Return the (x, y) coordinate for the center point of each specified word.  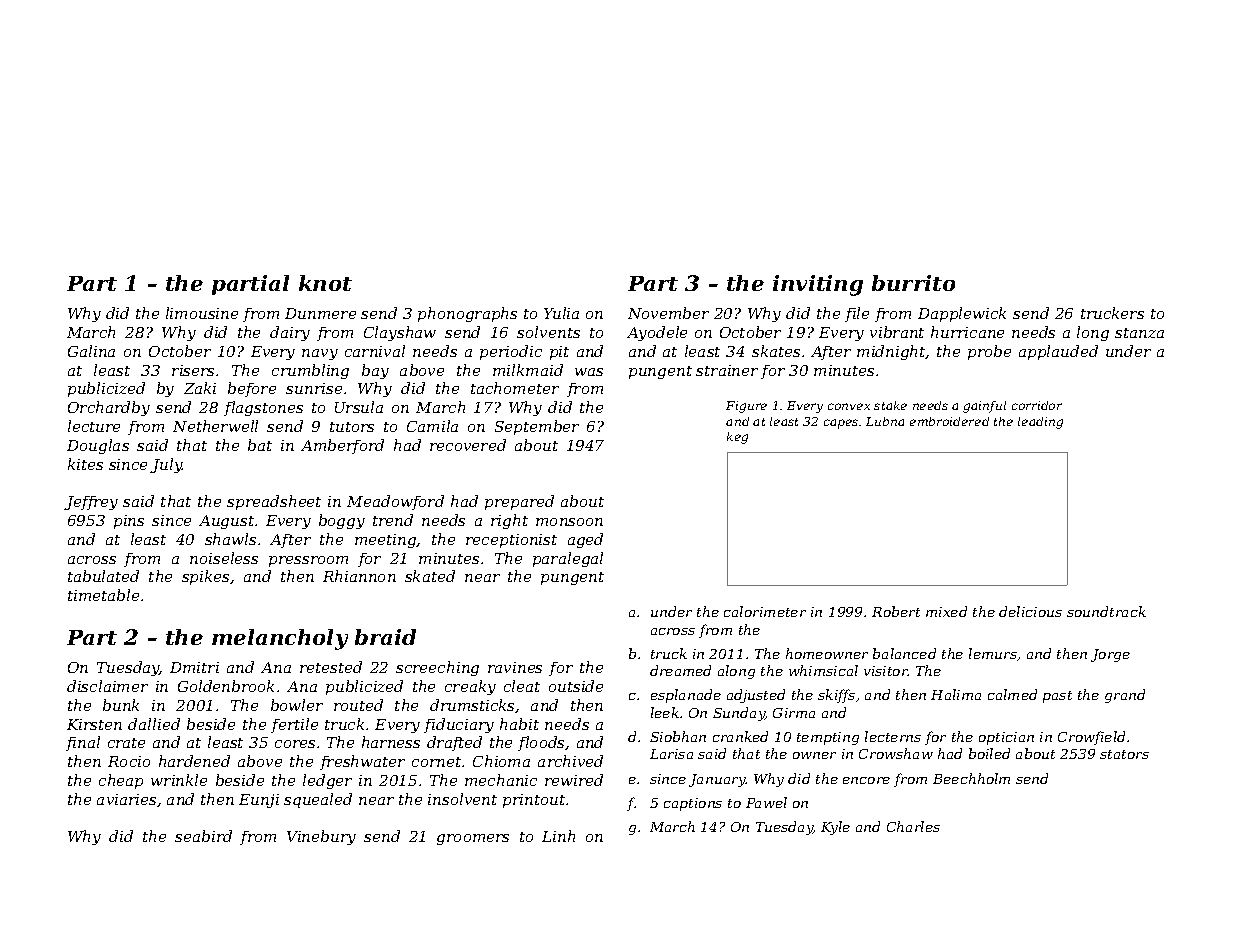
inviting (818, 285)
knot (325, 283)
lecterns (893, 736)
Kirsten (94, 724)
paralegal (568, 559)
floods (542, 743)
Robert (896, 611)
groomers (473, 839)
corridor (1037, 405)
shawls (230, 539)
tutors (352, 427)
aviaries (126, 799)
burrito (913, 283)
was (589, 372)
